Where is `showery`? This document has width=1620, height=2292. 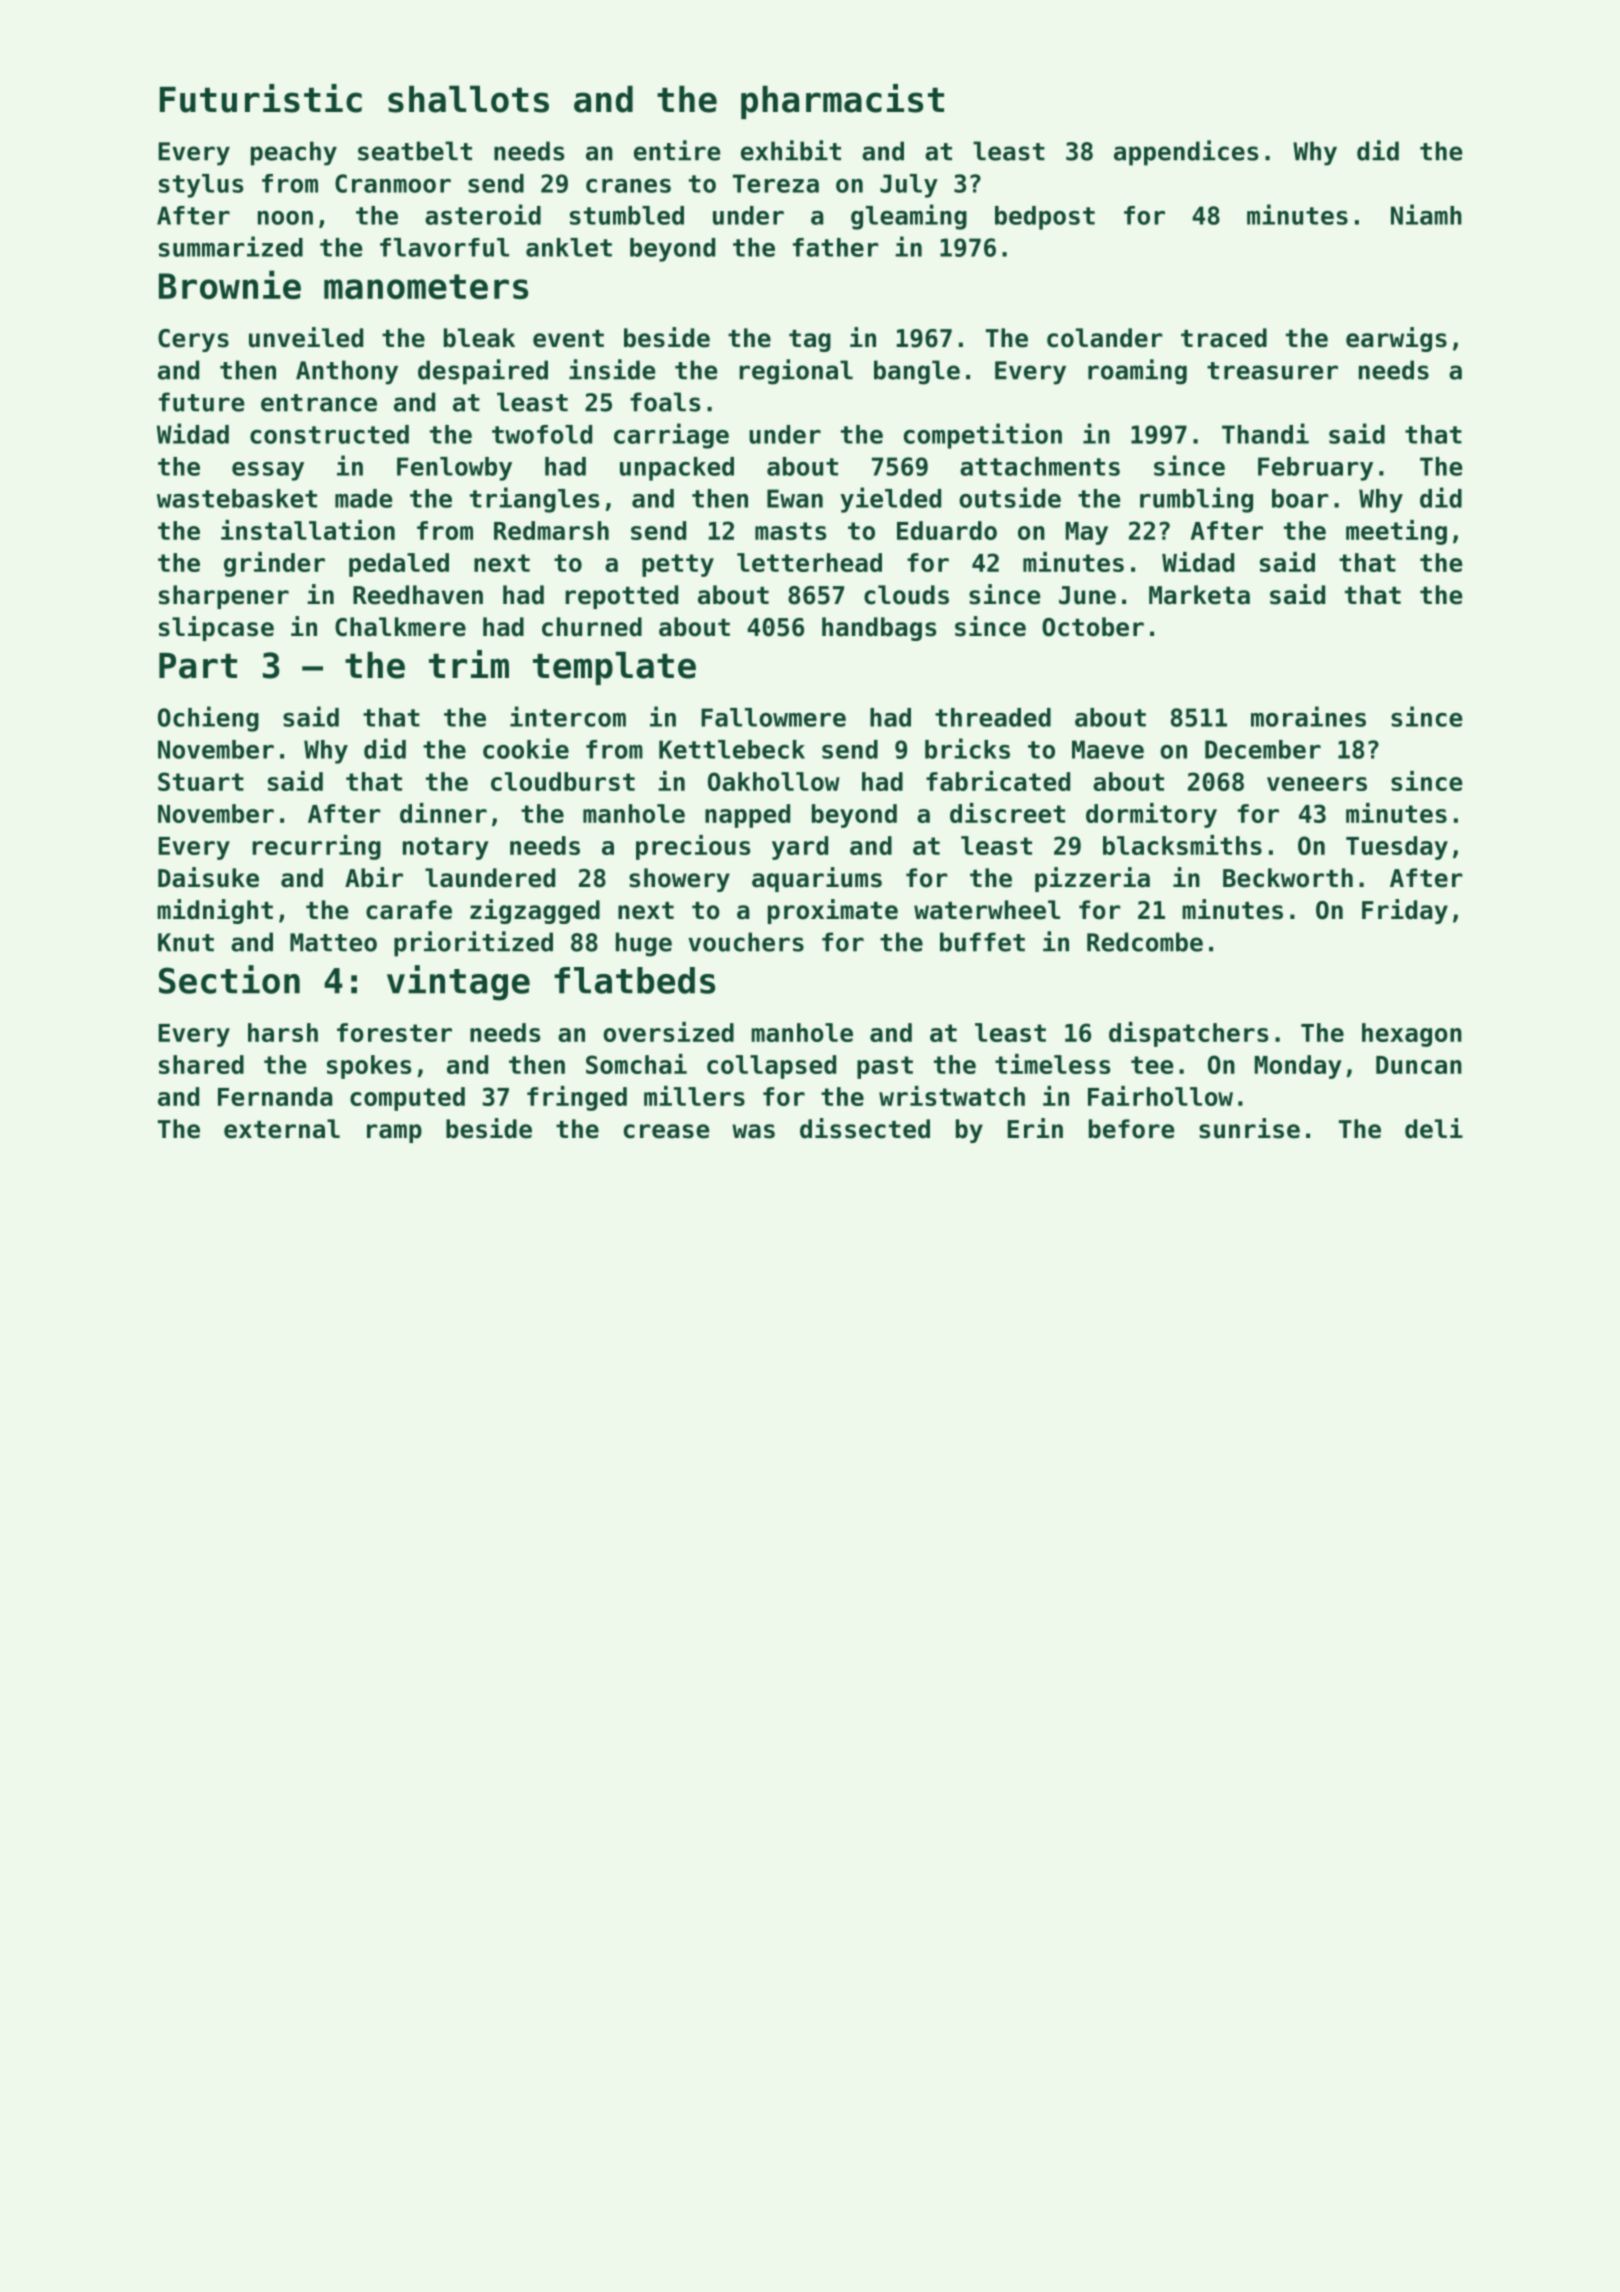
showery is located at coordinates (679, 880).
